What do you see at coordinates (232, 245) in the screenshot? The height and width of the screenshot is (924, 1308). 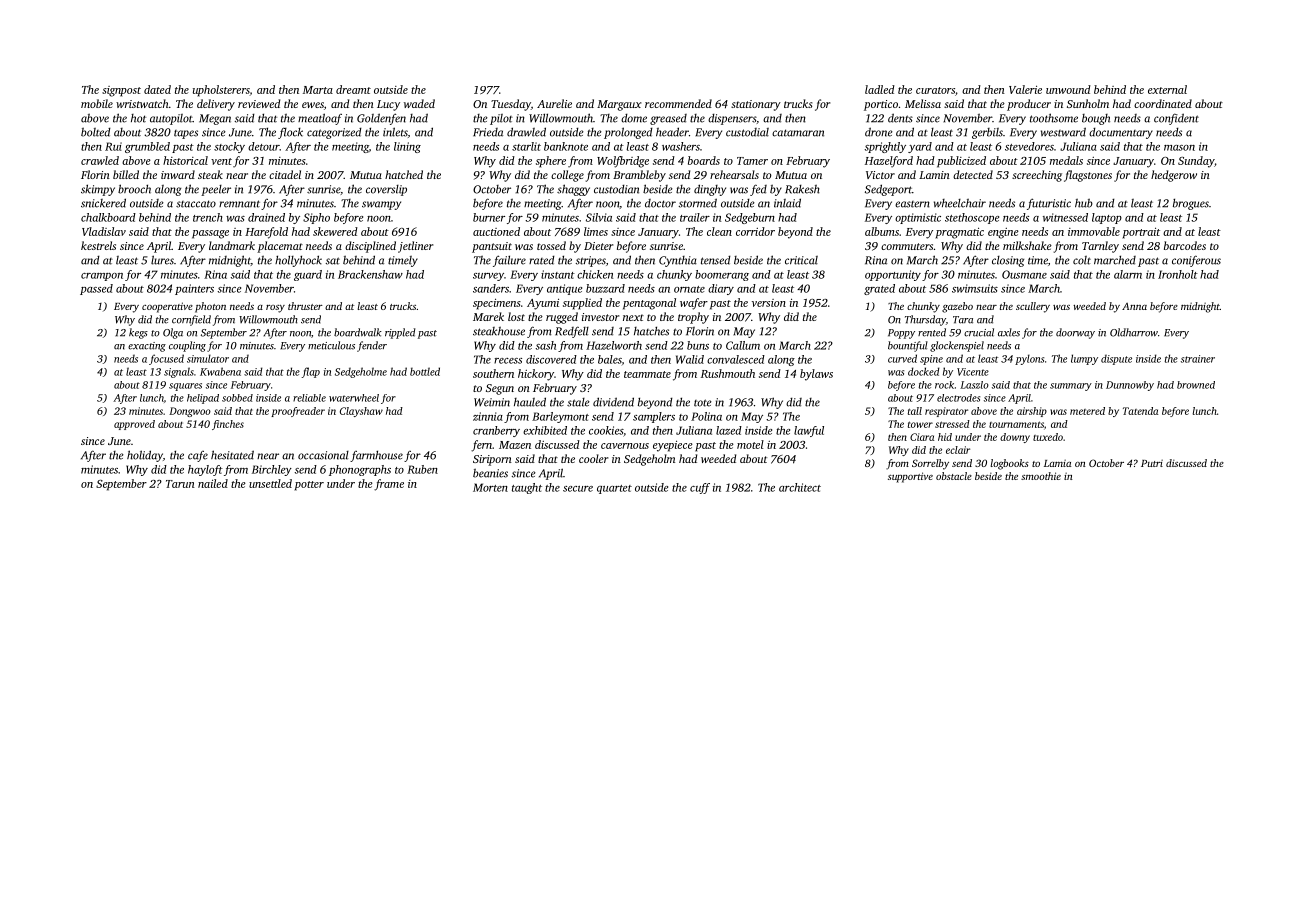 I see `landmark` at bounding box center [232, 245].
